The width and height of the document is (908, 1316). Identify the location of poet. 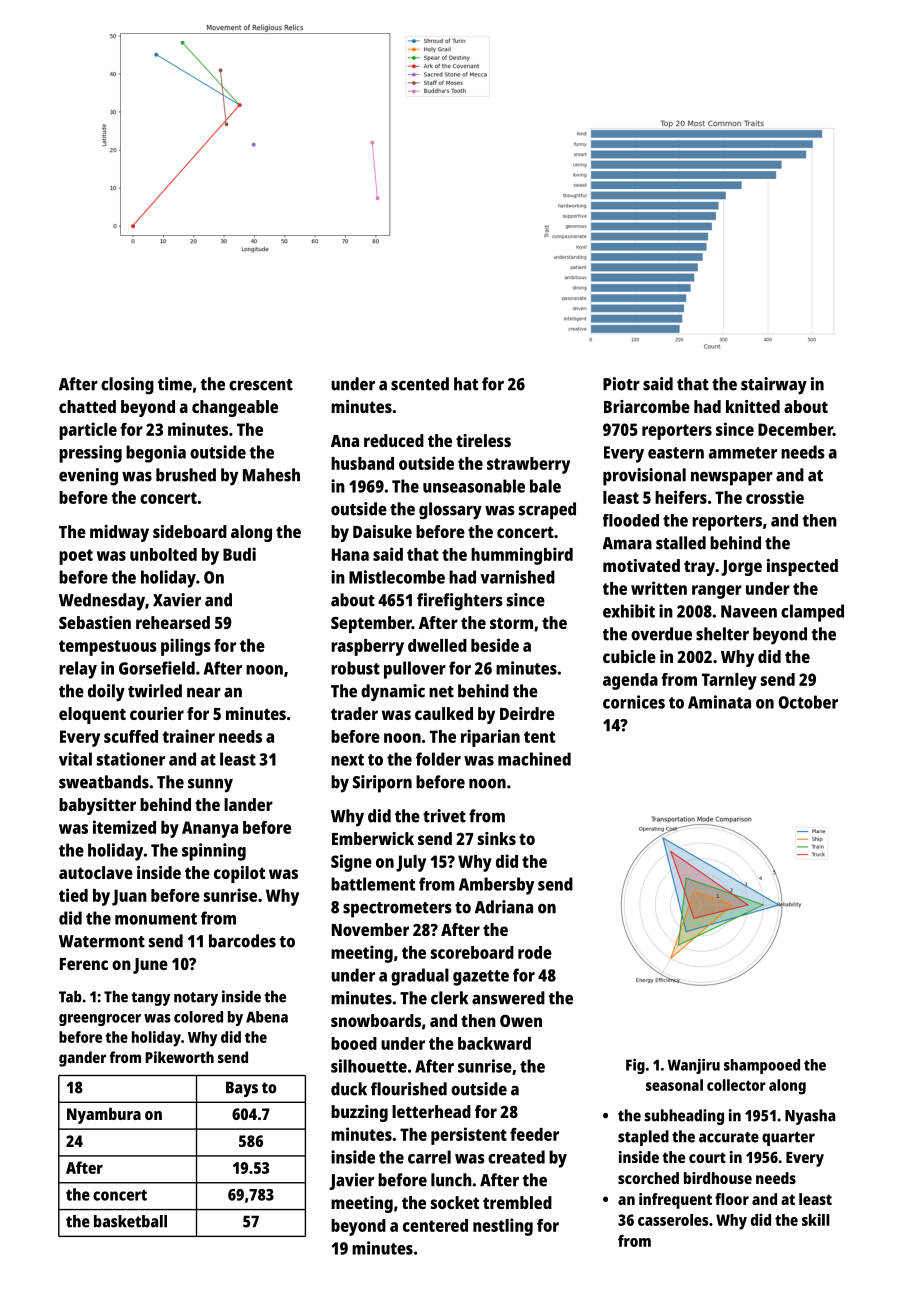
(76, 557).
